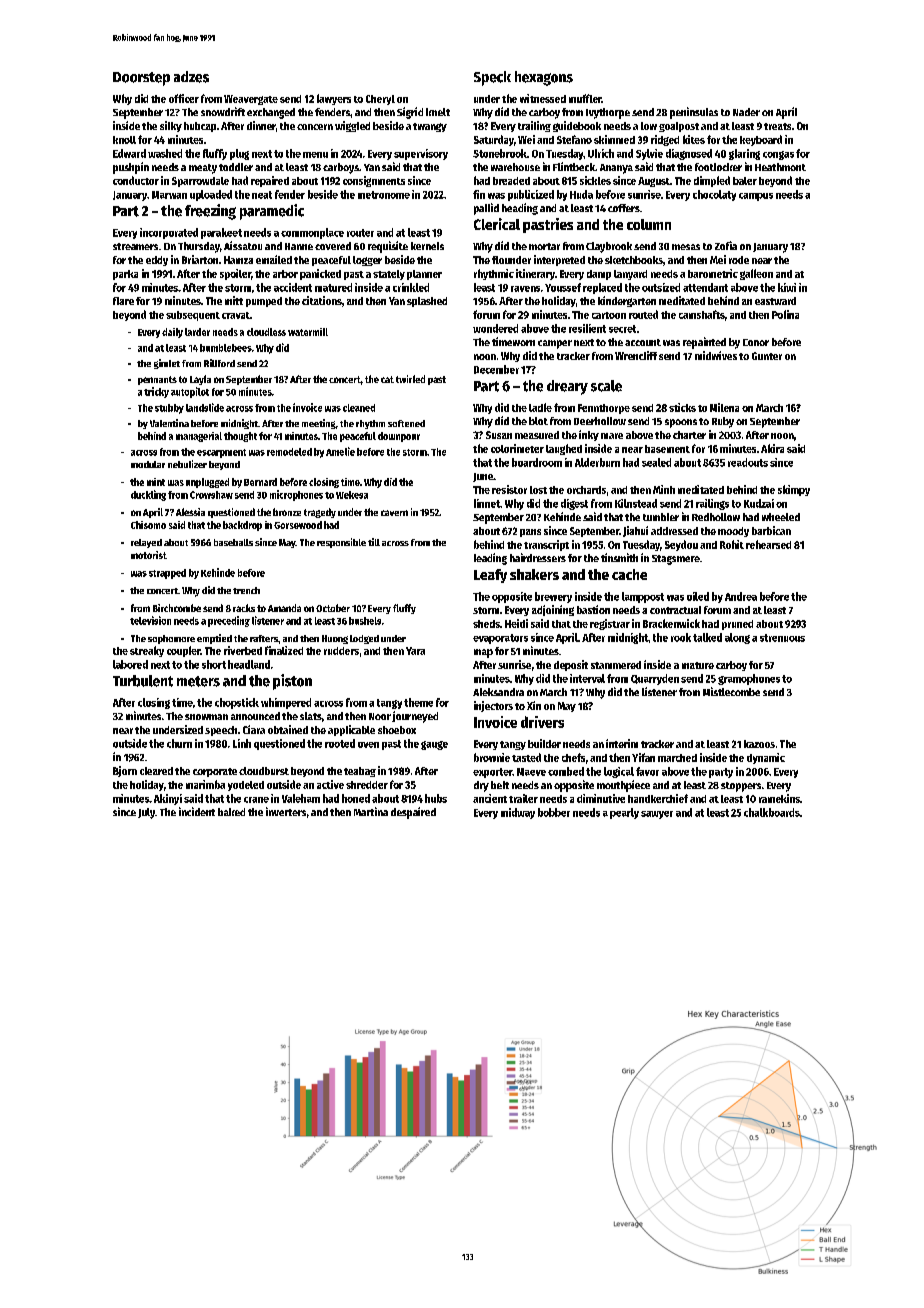  Describe the element at coordinates (169, 409) in the image. I see `stubby` at that location.
